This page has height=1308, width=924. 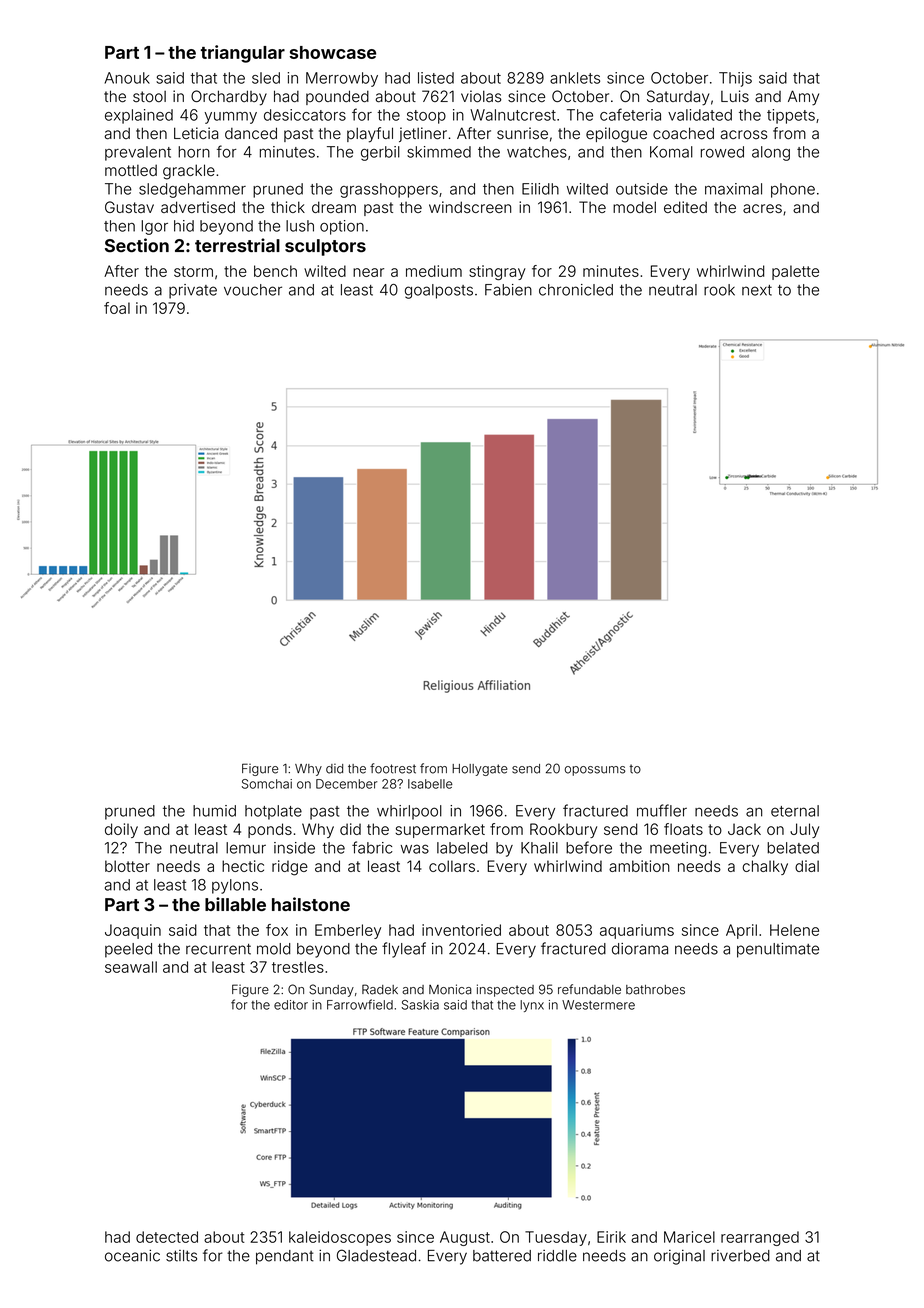 What do you see at coordinates (439, 291) in the page?
I see `goalposts` at bounding box center [439, 291].
